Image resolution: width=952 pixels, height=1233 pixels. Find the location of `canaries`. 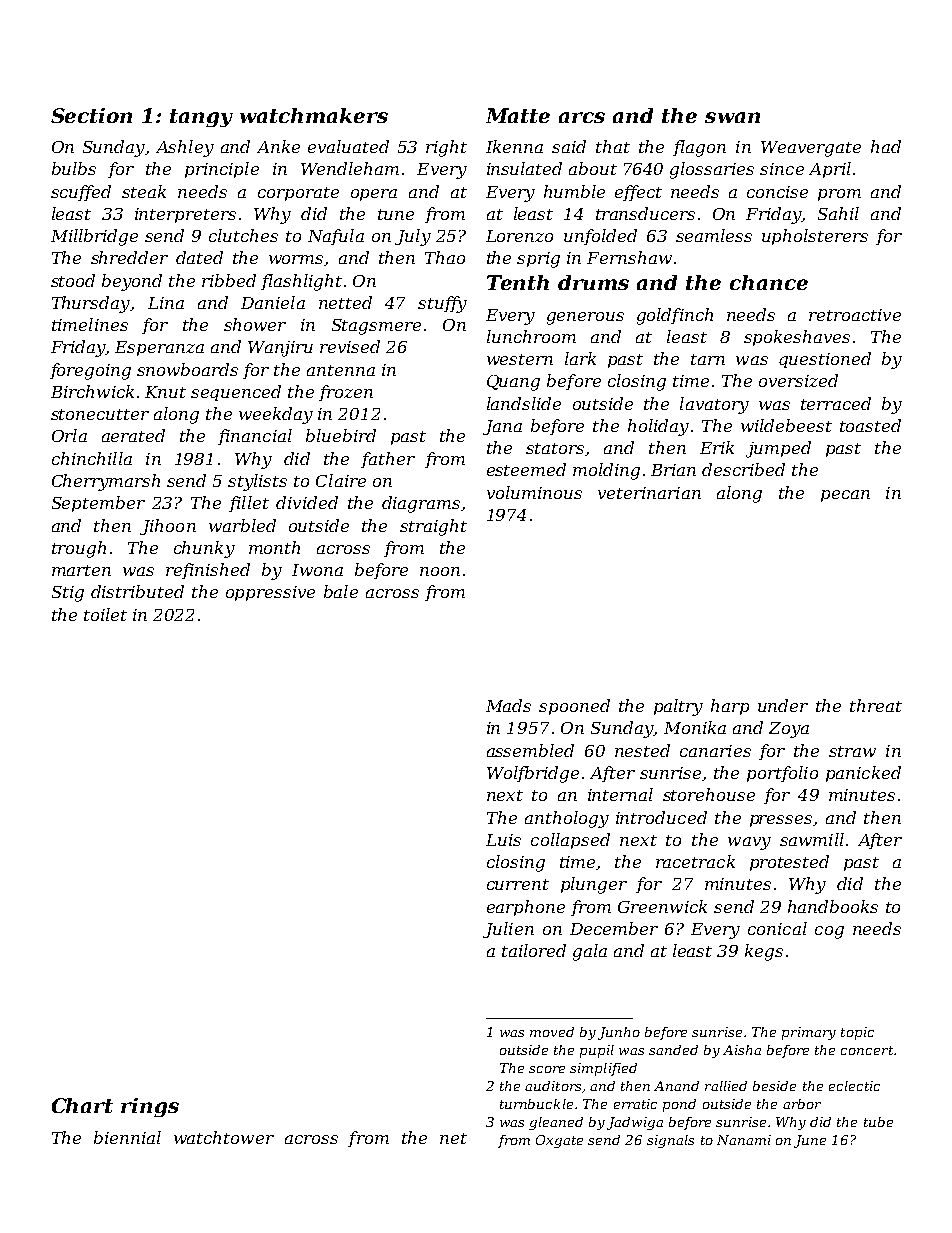

canaries is located at coordinates (715, 751).
